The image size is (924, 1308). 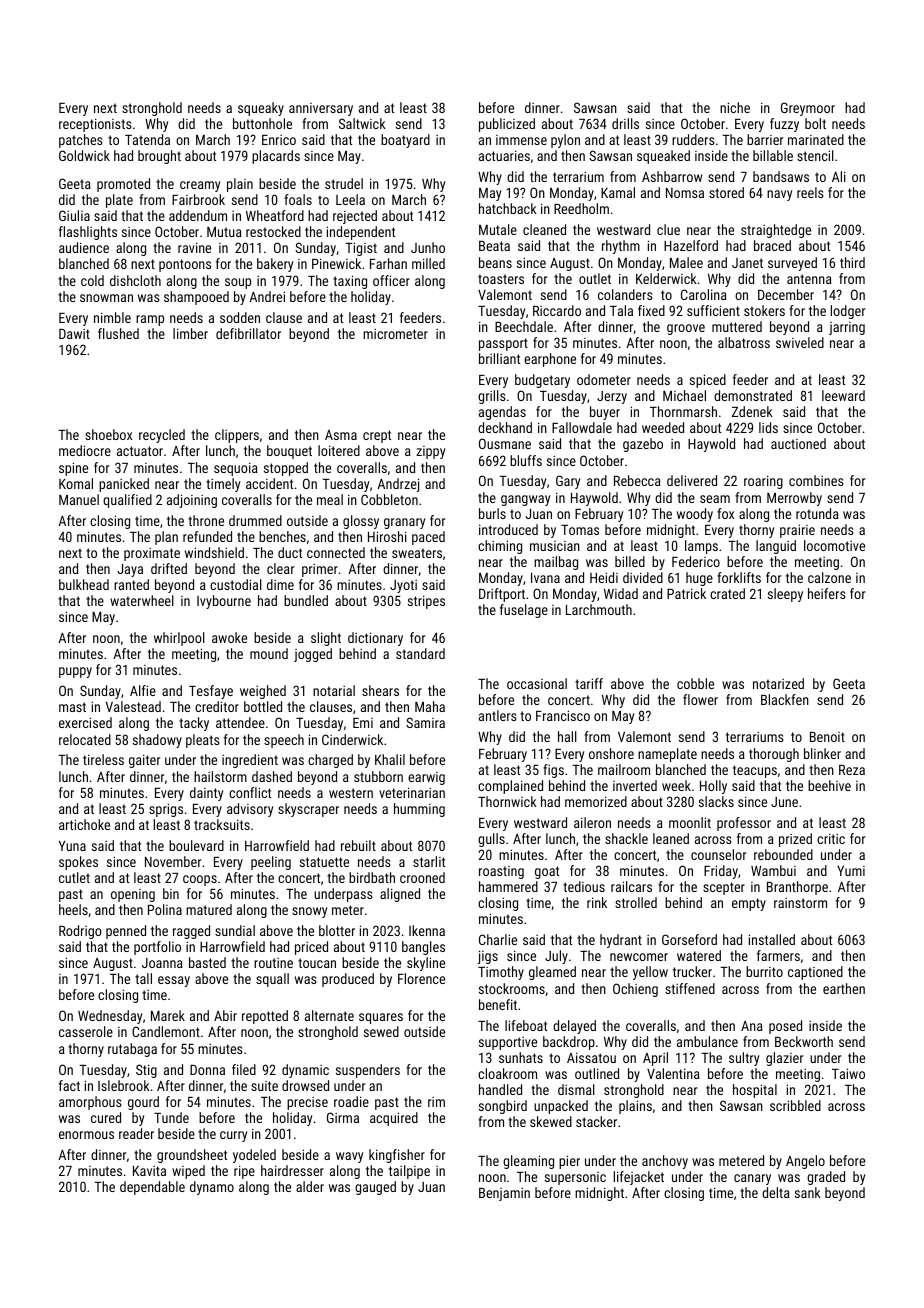 I want to click on tailpipe, so click(x=409, y=1172).
